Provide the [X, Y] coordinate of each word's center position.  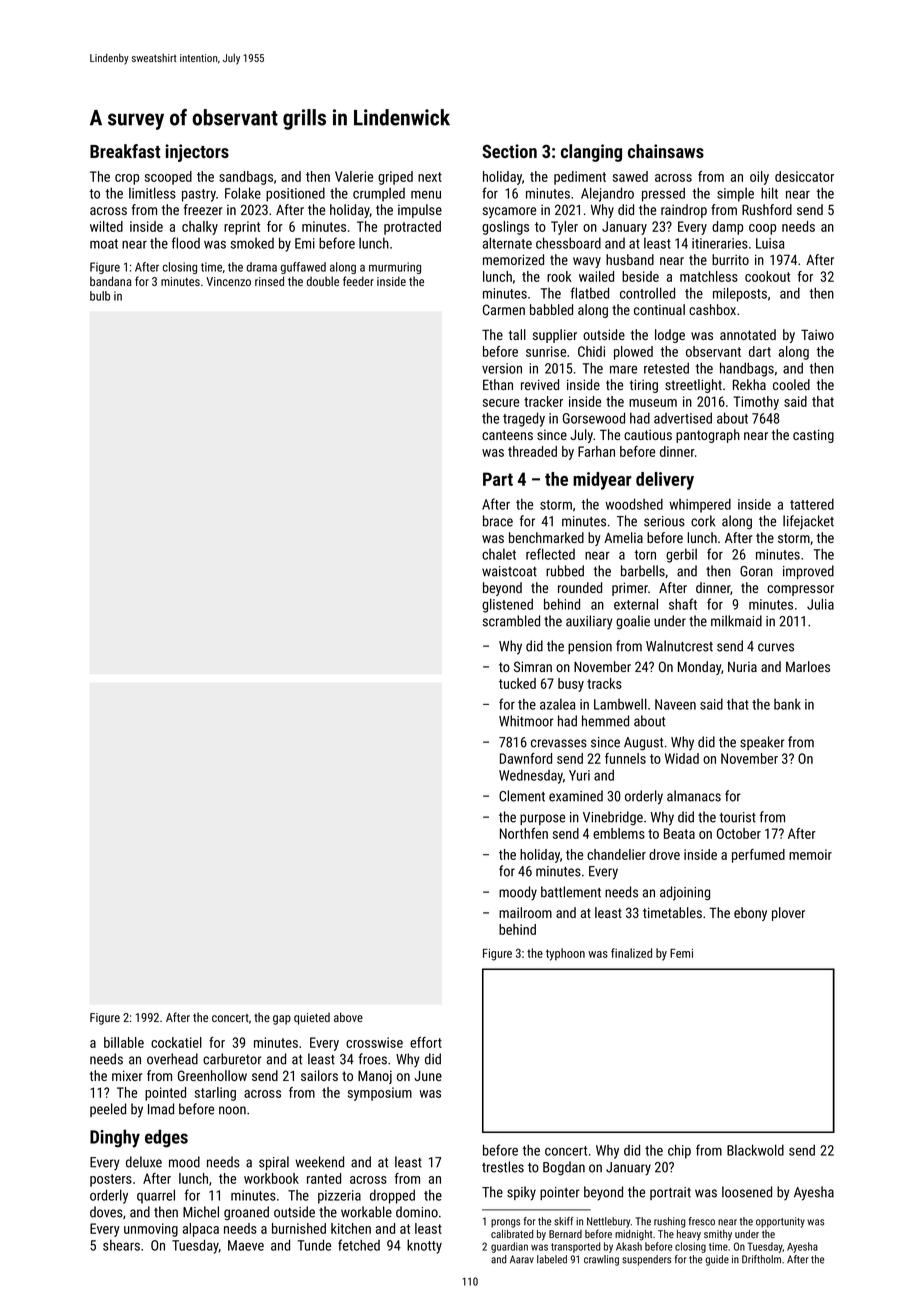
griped [395, 178]
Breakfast [125, 151]
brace [498, 521]
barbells [643, 571]
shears [121, 1245]
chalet [499, 554]
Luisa [770, 243]
